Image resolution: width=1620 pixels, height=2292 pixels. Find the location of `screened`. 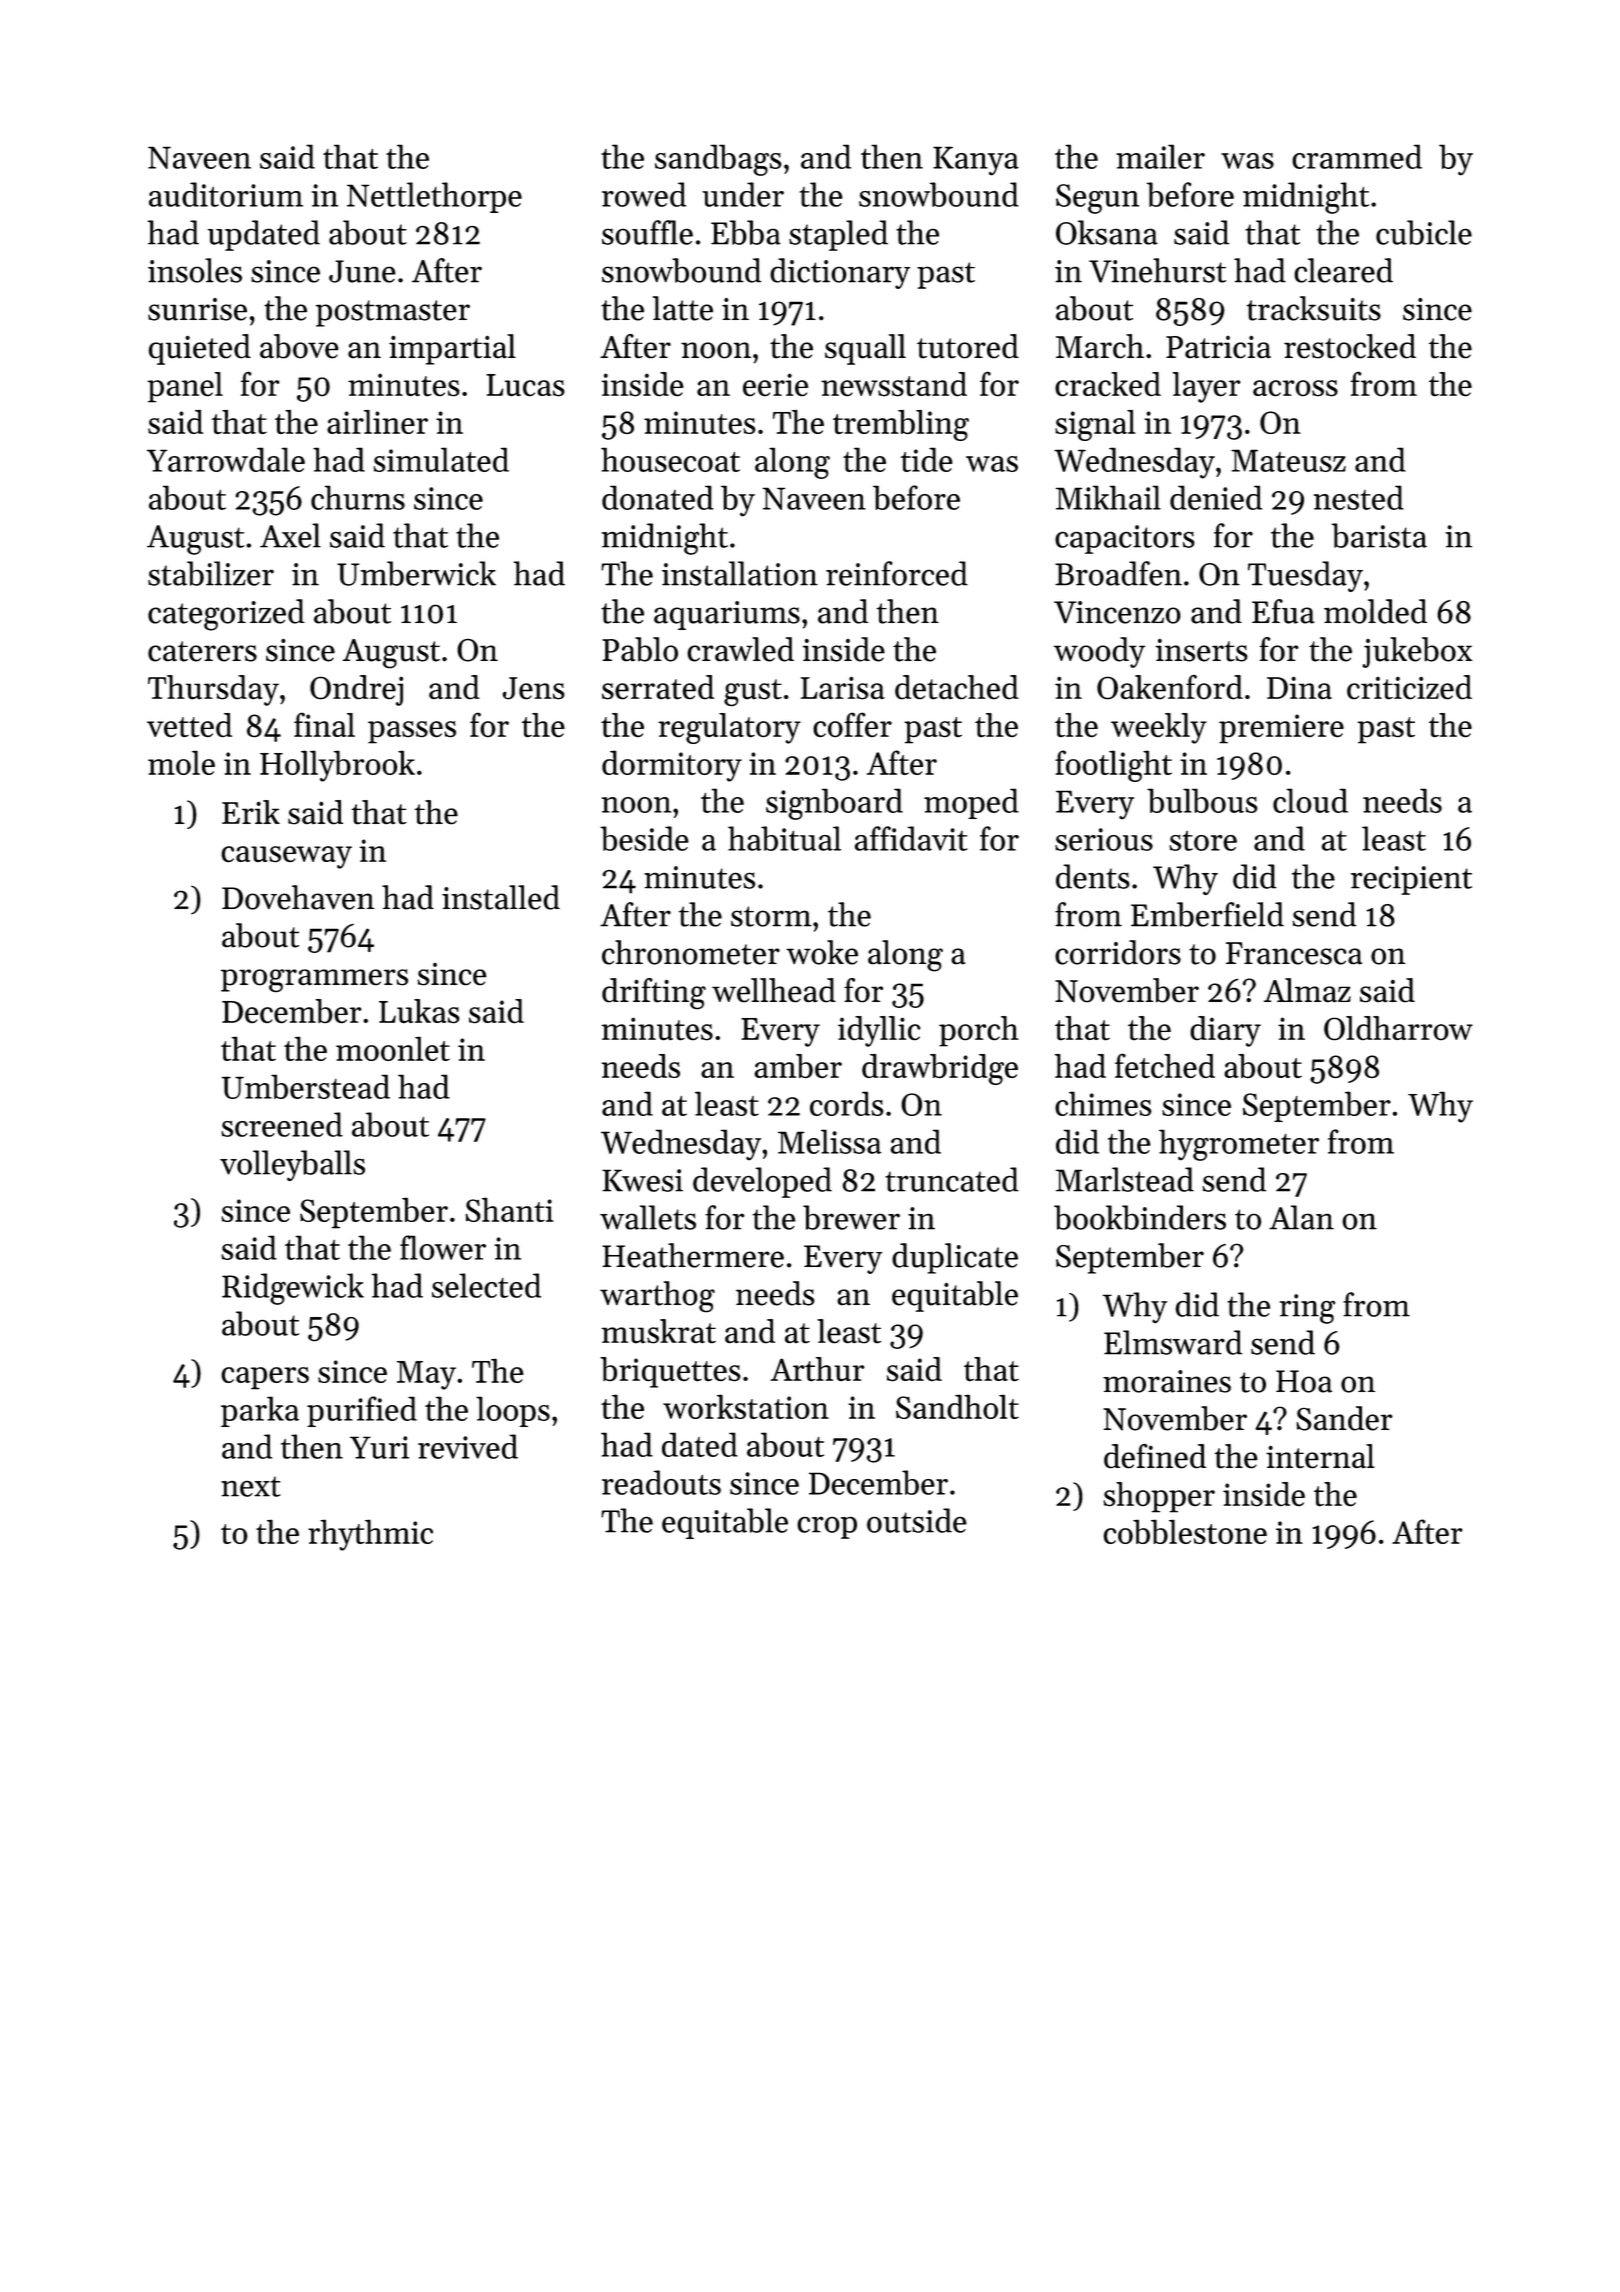

screened is located at coordinates (282, 1124).
